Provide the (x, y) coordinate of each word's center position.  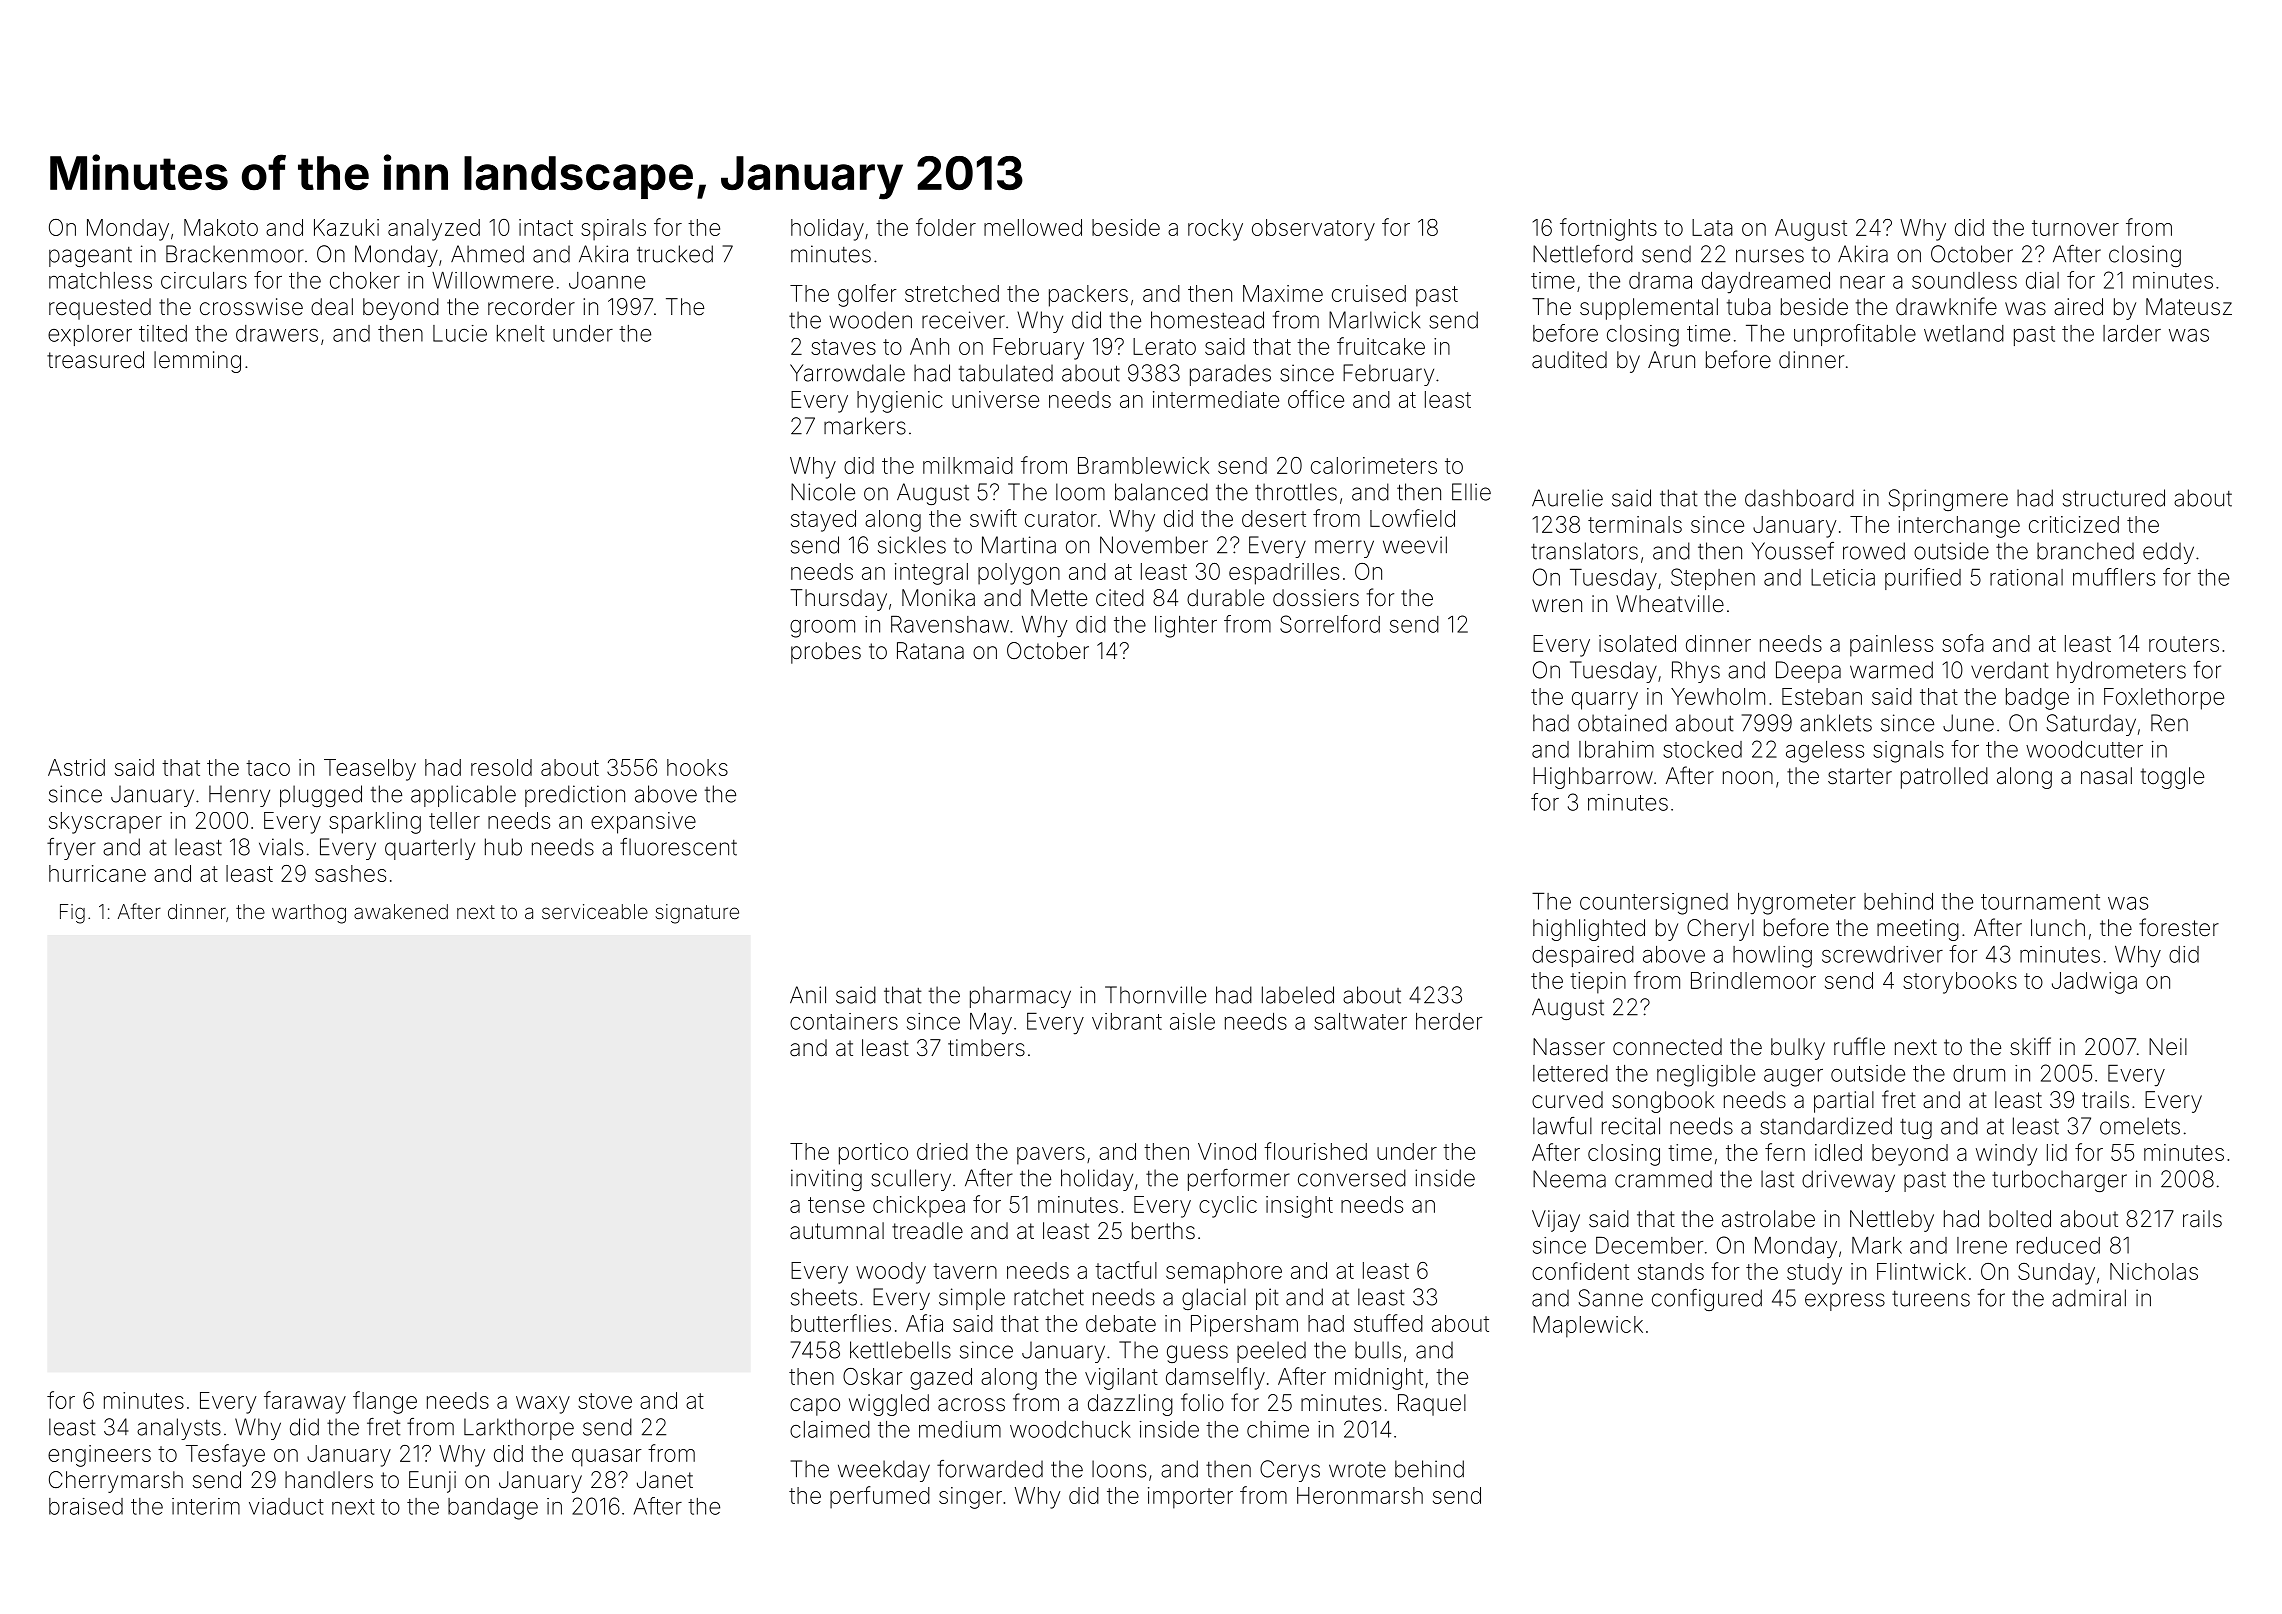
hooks (697, 767)
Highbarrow (1593, 778)
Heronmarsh (1360, 1495)
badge (2037, 699)
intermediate (1216, 399)
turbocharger (2059, 1181)
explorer (90, 335)
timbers (986, 1047)
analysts (179, 1429)
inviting (826, 1180)
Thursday (838, 600)
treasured (95, 360)
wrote (1357, 1470)
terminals (1635, 524)
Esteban (1822, 696)
